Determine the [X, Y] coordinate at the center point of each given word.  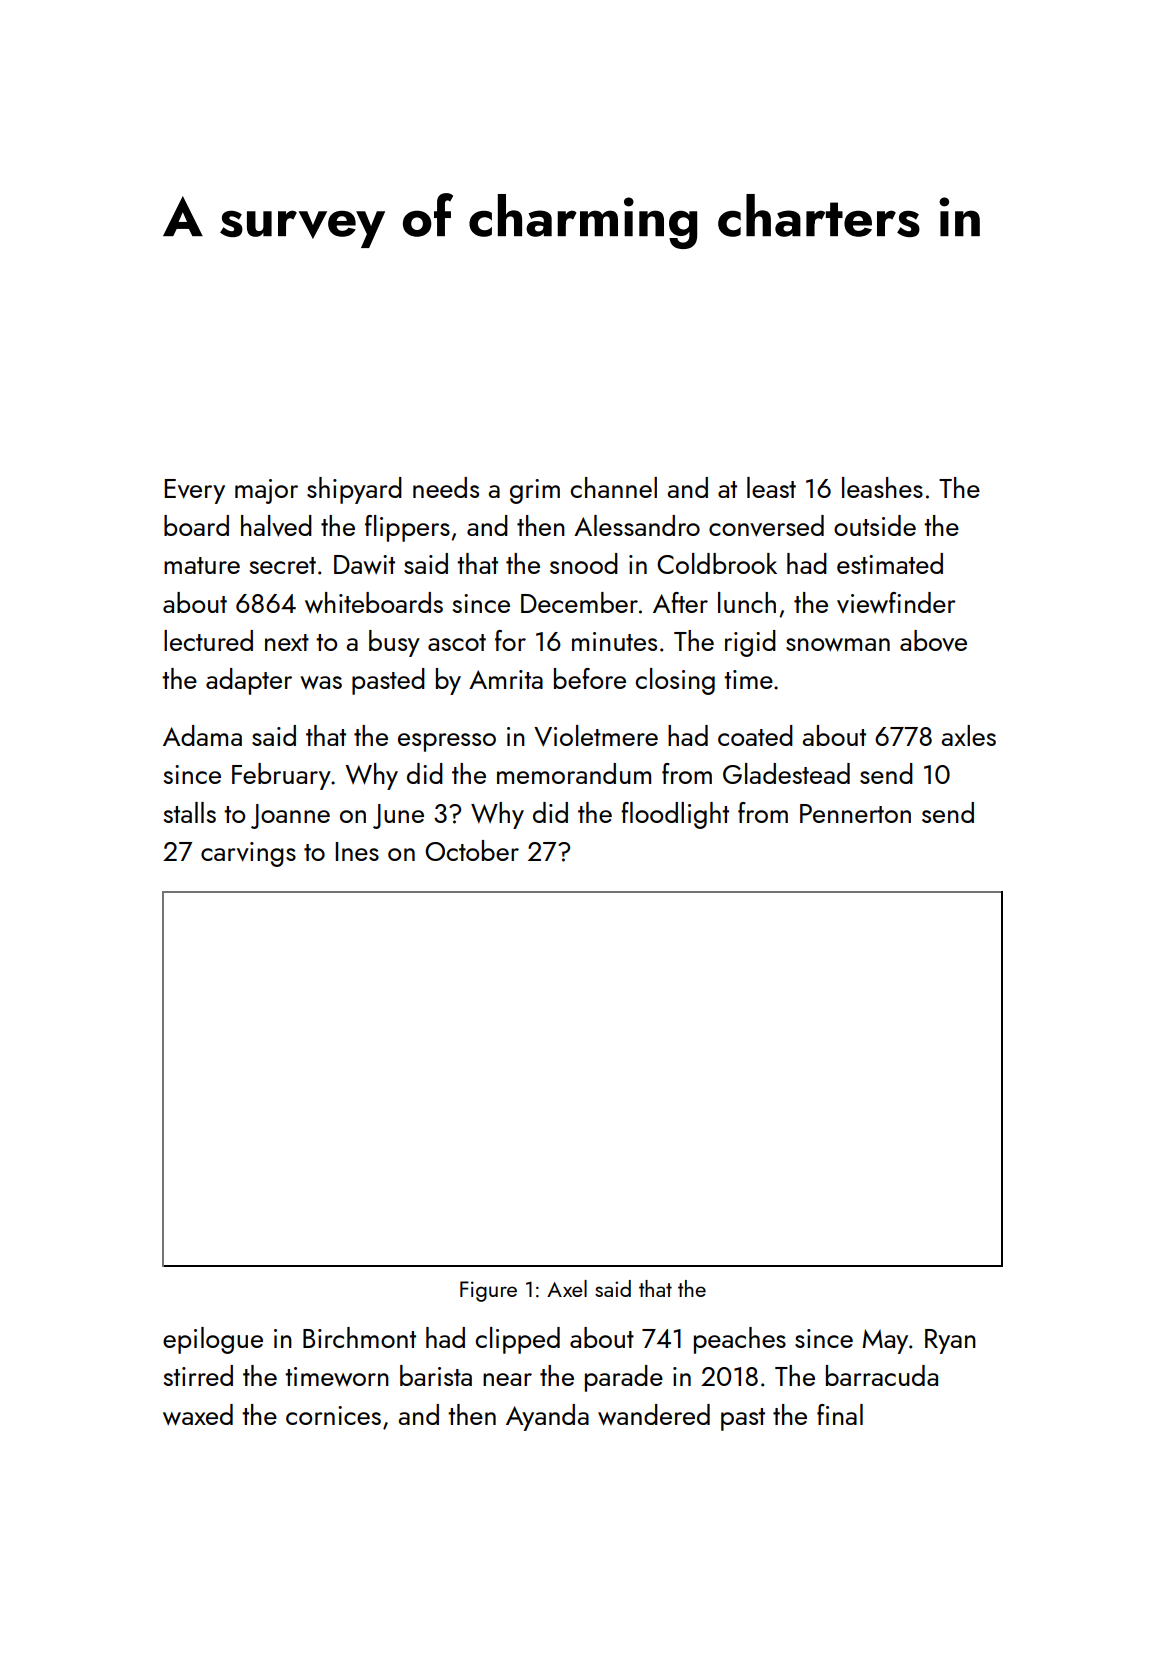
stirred [198, 1375]
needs [446, 487]
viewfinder [896, 603]
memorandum [574, 773]
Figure [488, 1291]
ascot [457, 642]
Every [194, 491]
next [287, 642]
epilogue [213, 1340]
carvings [248, 854]
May [885, 1341]
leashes [882, 487]
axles [968, 735]
